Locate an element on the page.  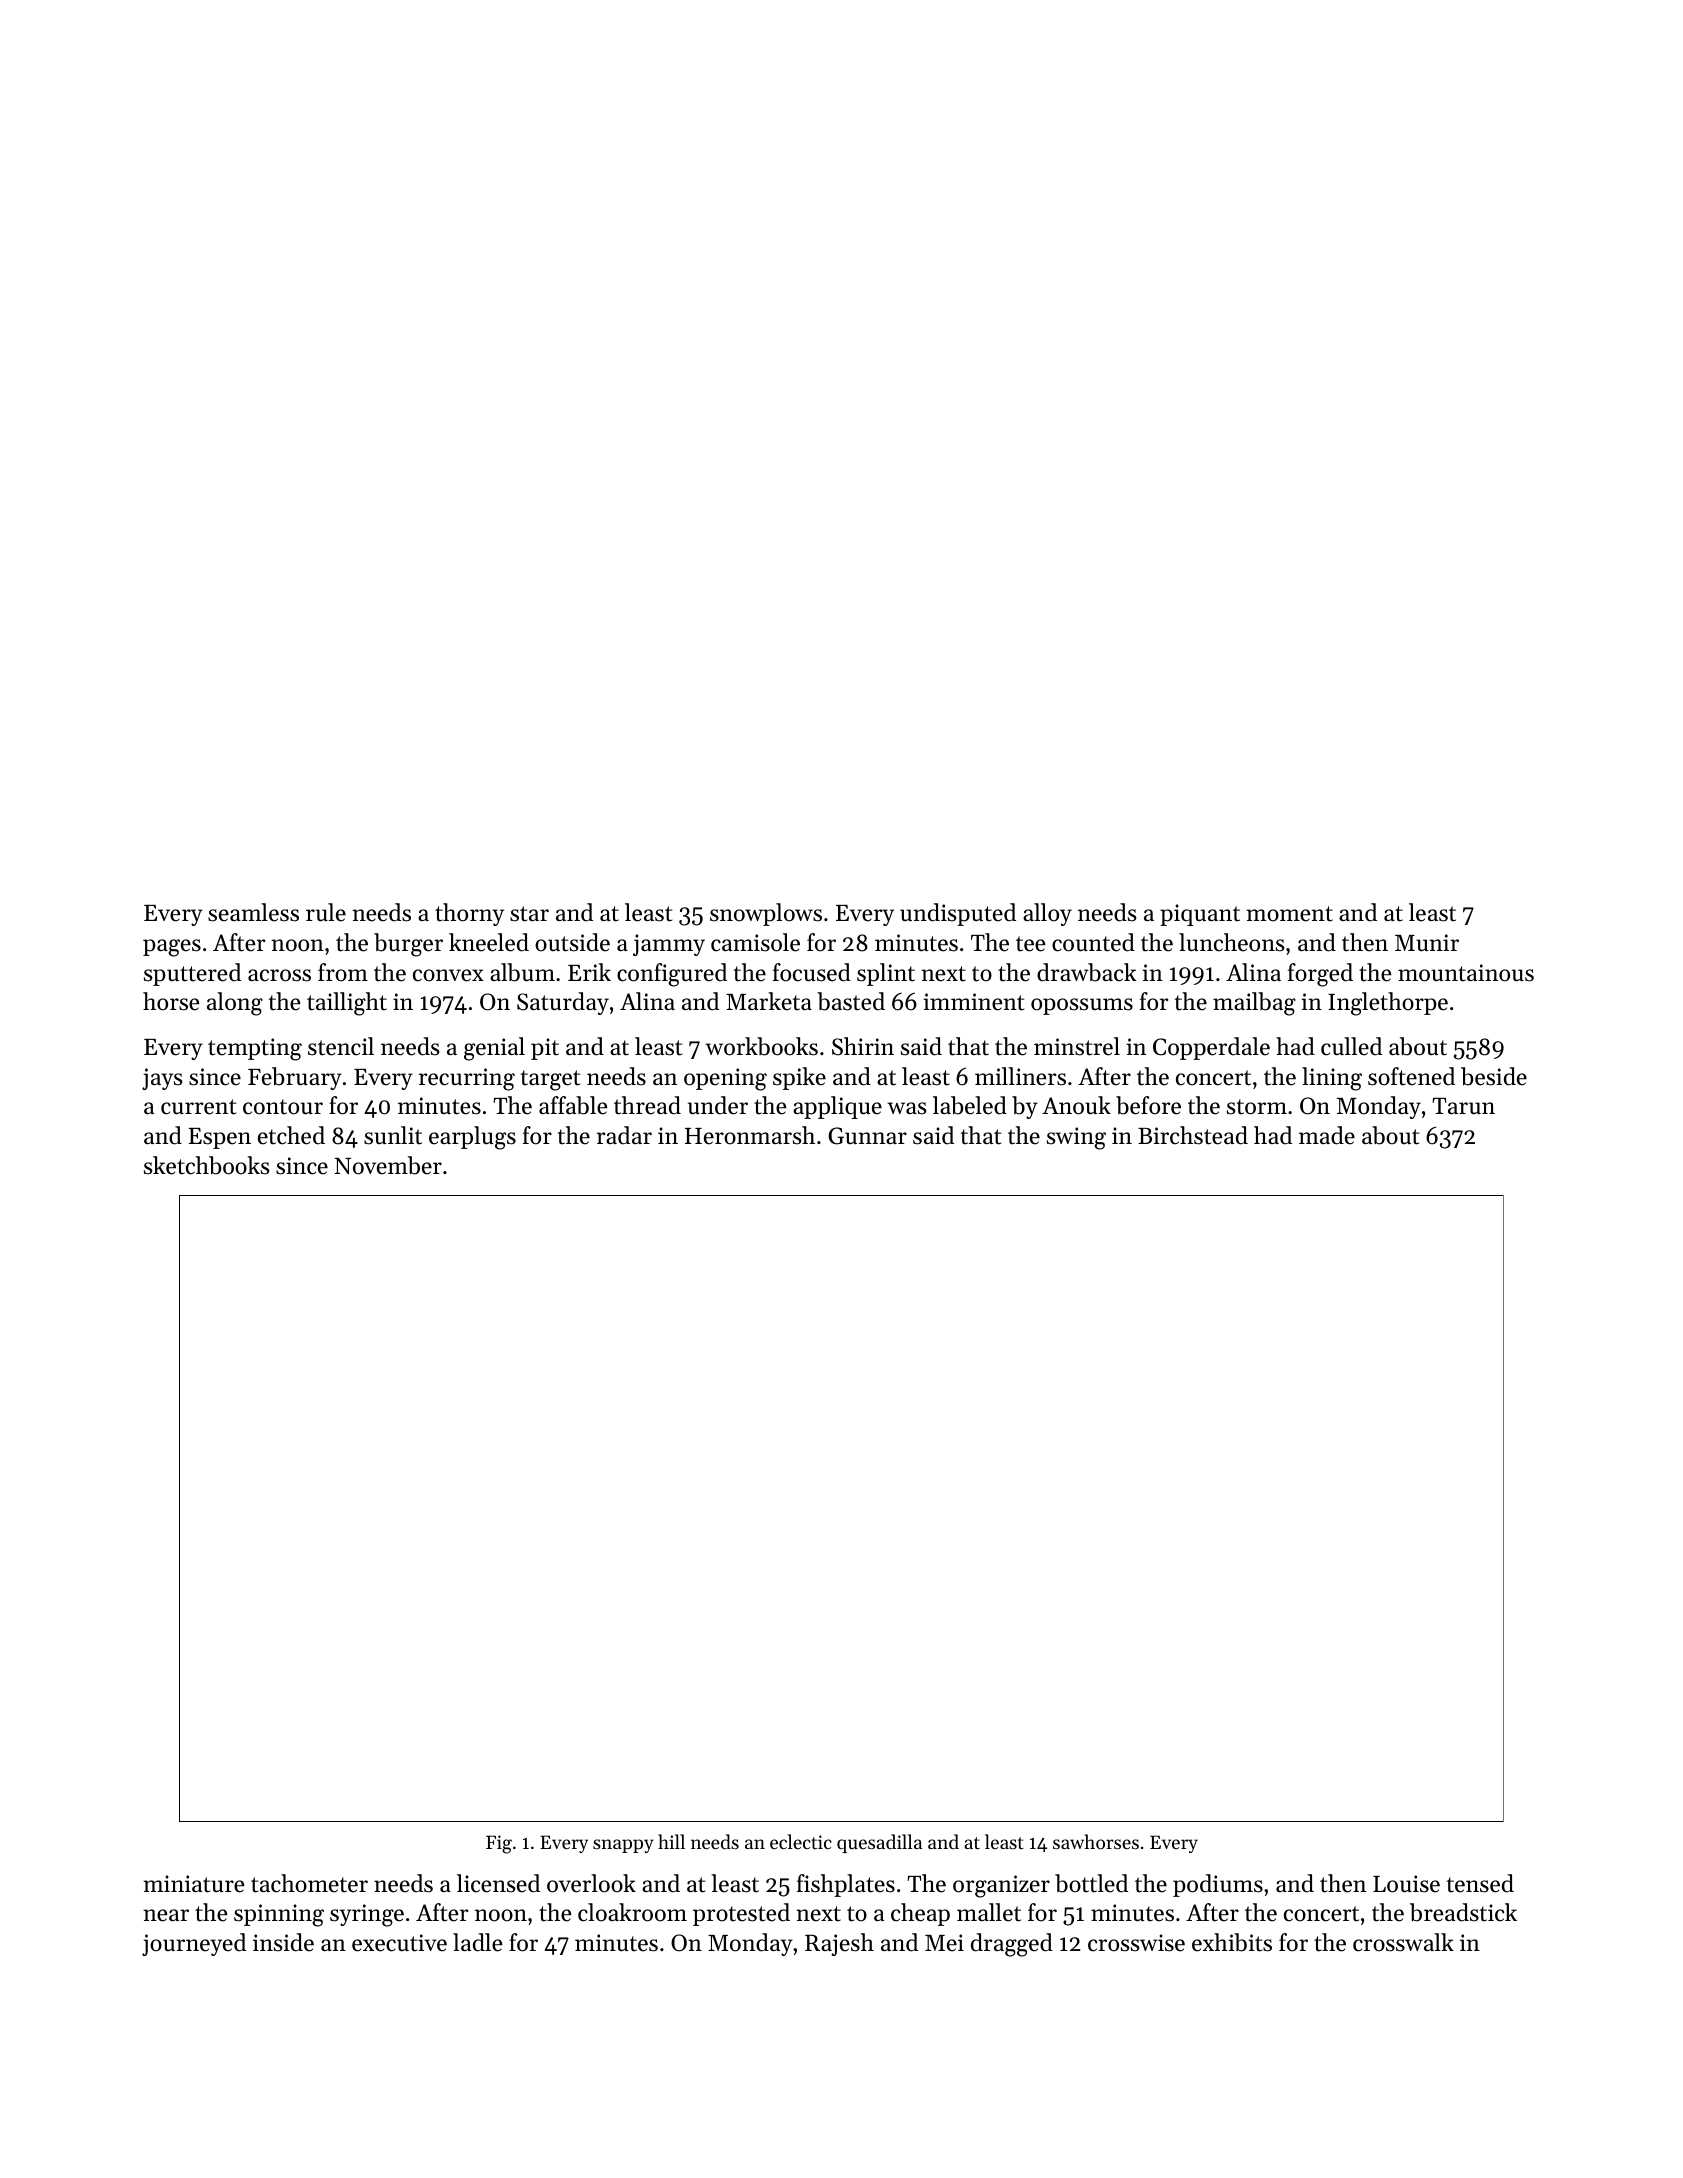
moment is located at coordinates (1289, 914).
